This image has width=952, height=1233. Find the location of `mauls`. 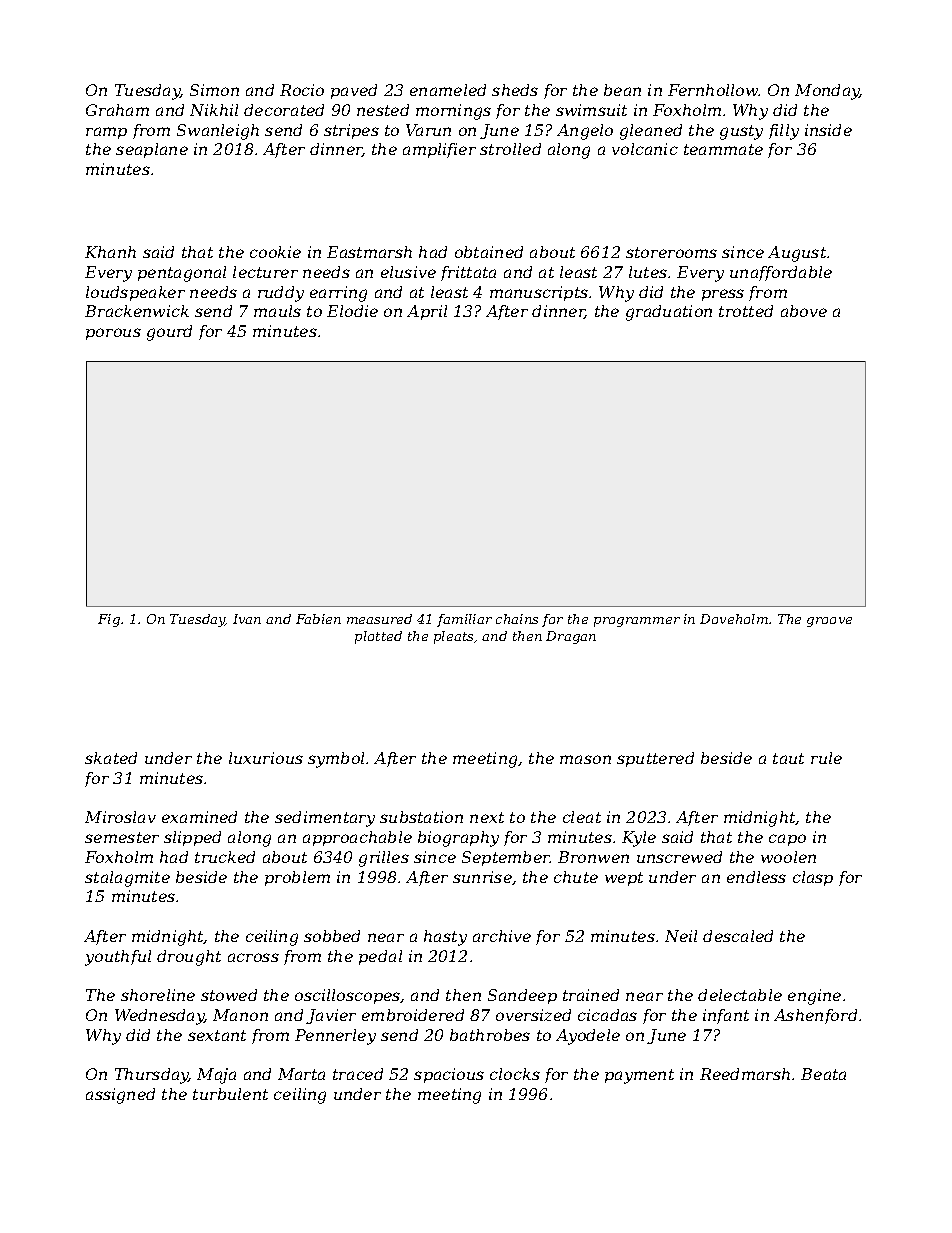

mauls is located at coordinates (277, 311).
